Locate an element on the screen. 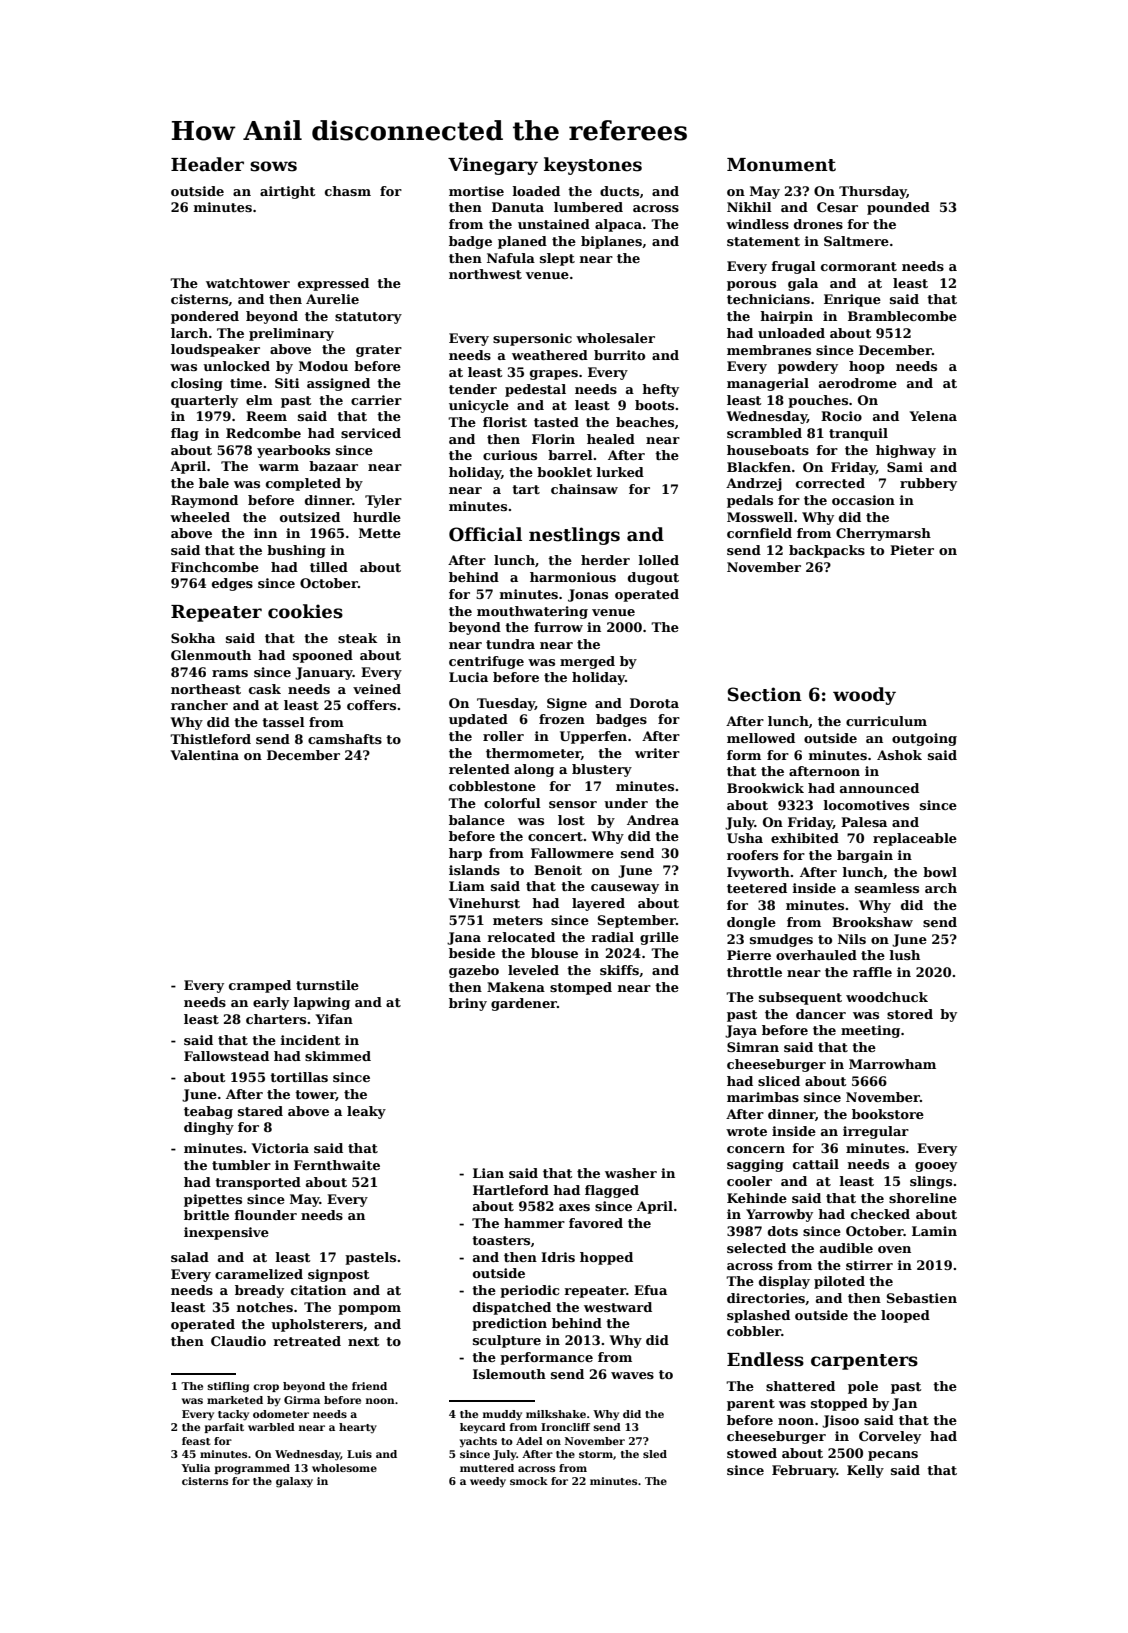 This screenshot has width=1128, height=1633. bale is located at coordinates (214, 483).
